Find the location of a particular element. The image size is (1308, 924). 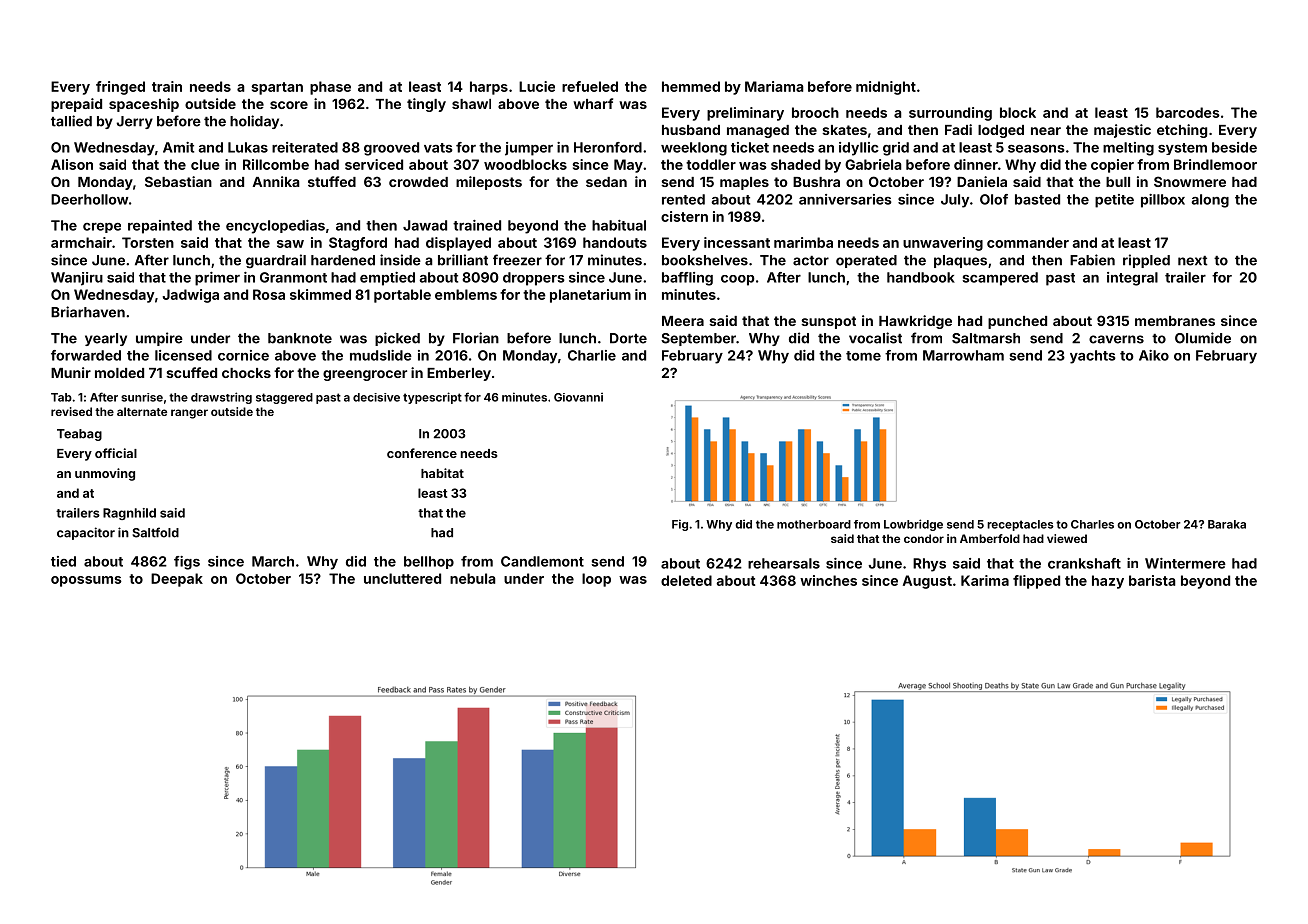

Aiko is located at coordinates (1154, 355).
